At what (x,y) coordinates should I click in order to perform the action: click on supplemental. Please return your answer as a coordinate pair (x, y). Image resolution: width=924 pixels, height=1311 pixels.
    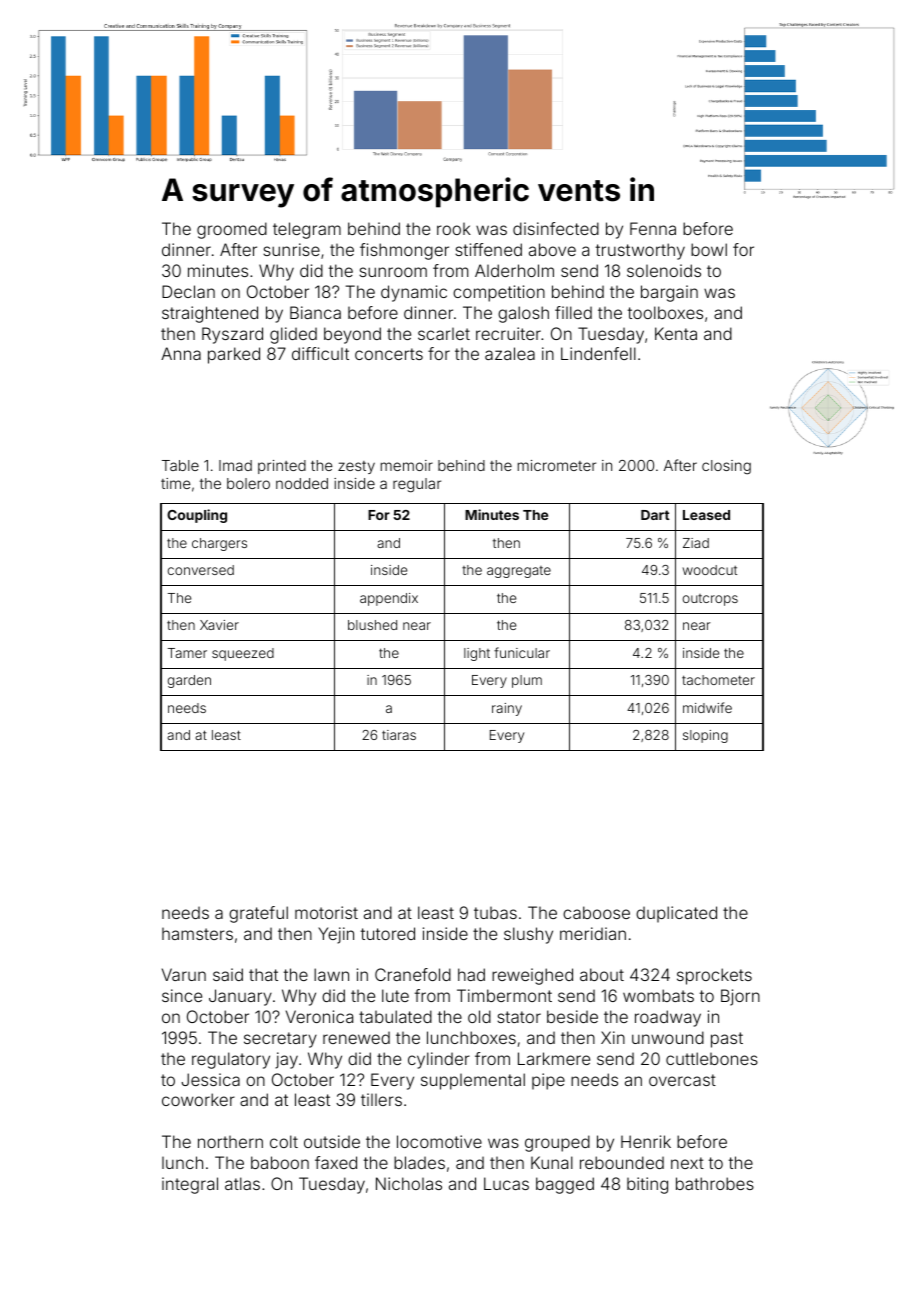
    Looking at the image, I should click on (473, 1081).
